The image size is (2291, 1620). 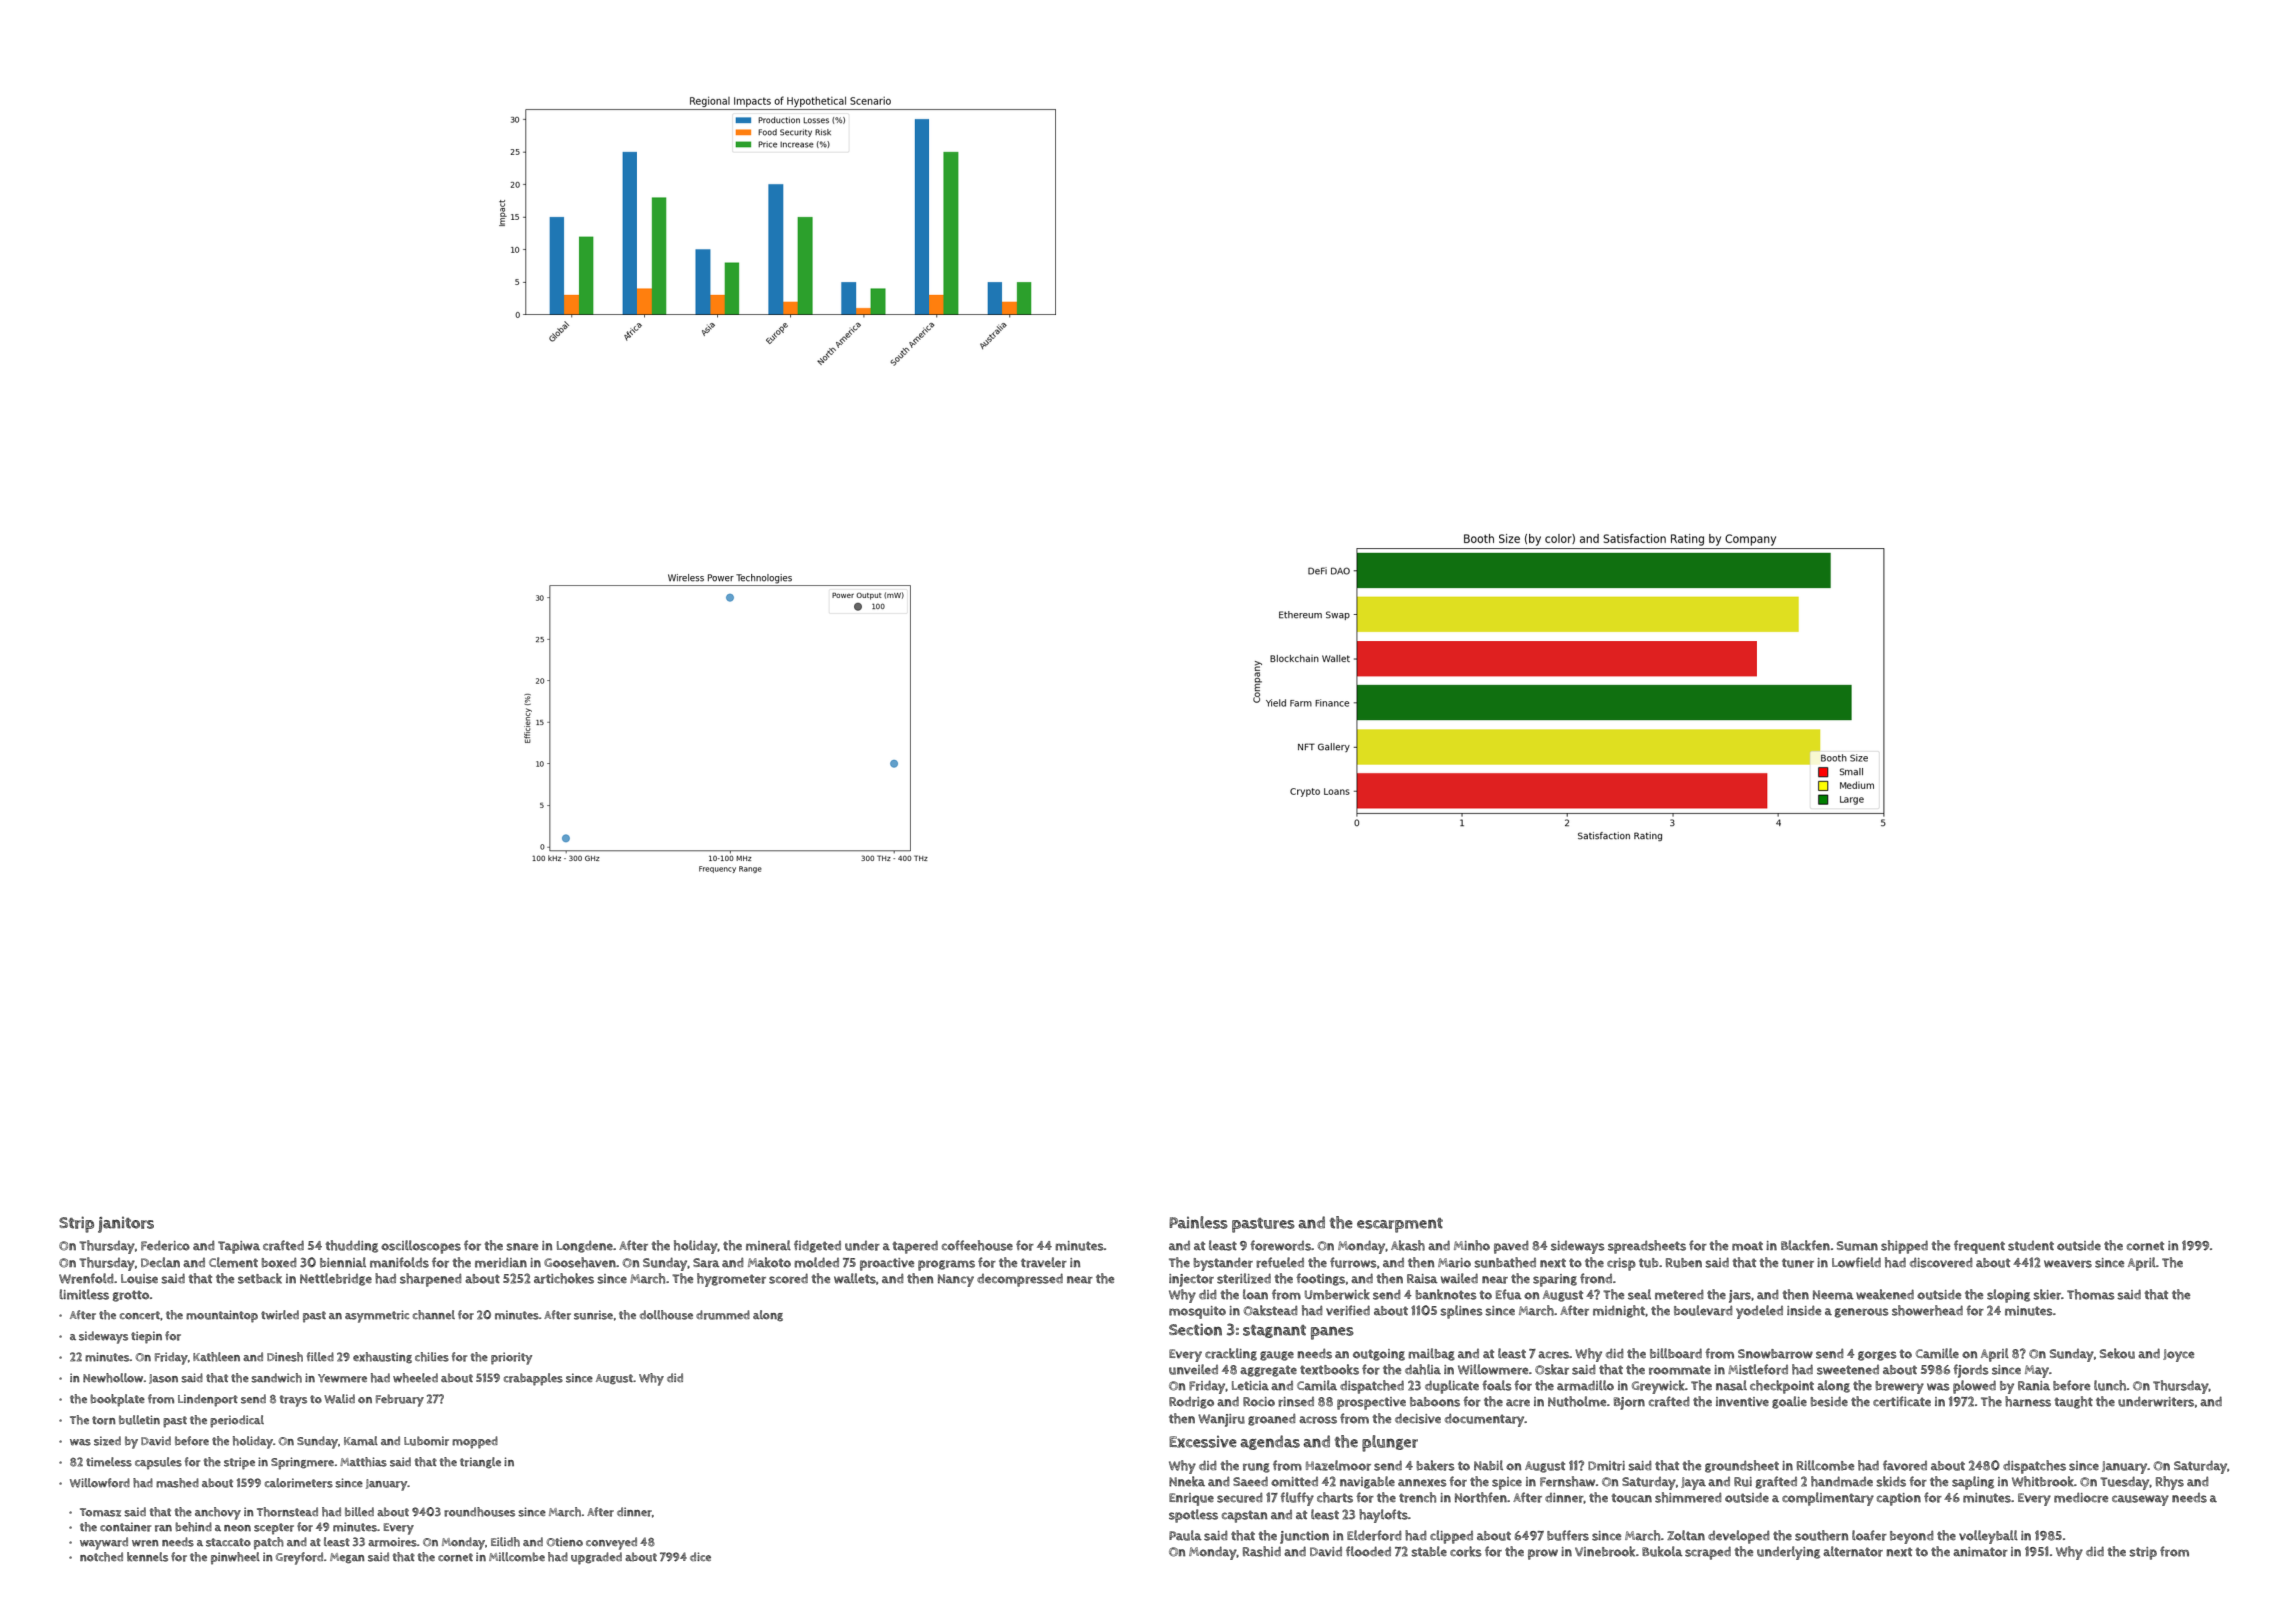 What do you see at coordinates (1775, 1354) in the screenshot?
I see `Snowbarrow` at bounding box center [1775, 1354].
